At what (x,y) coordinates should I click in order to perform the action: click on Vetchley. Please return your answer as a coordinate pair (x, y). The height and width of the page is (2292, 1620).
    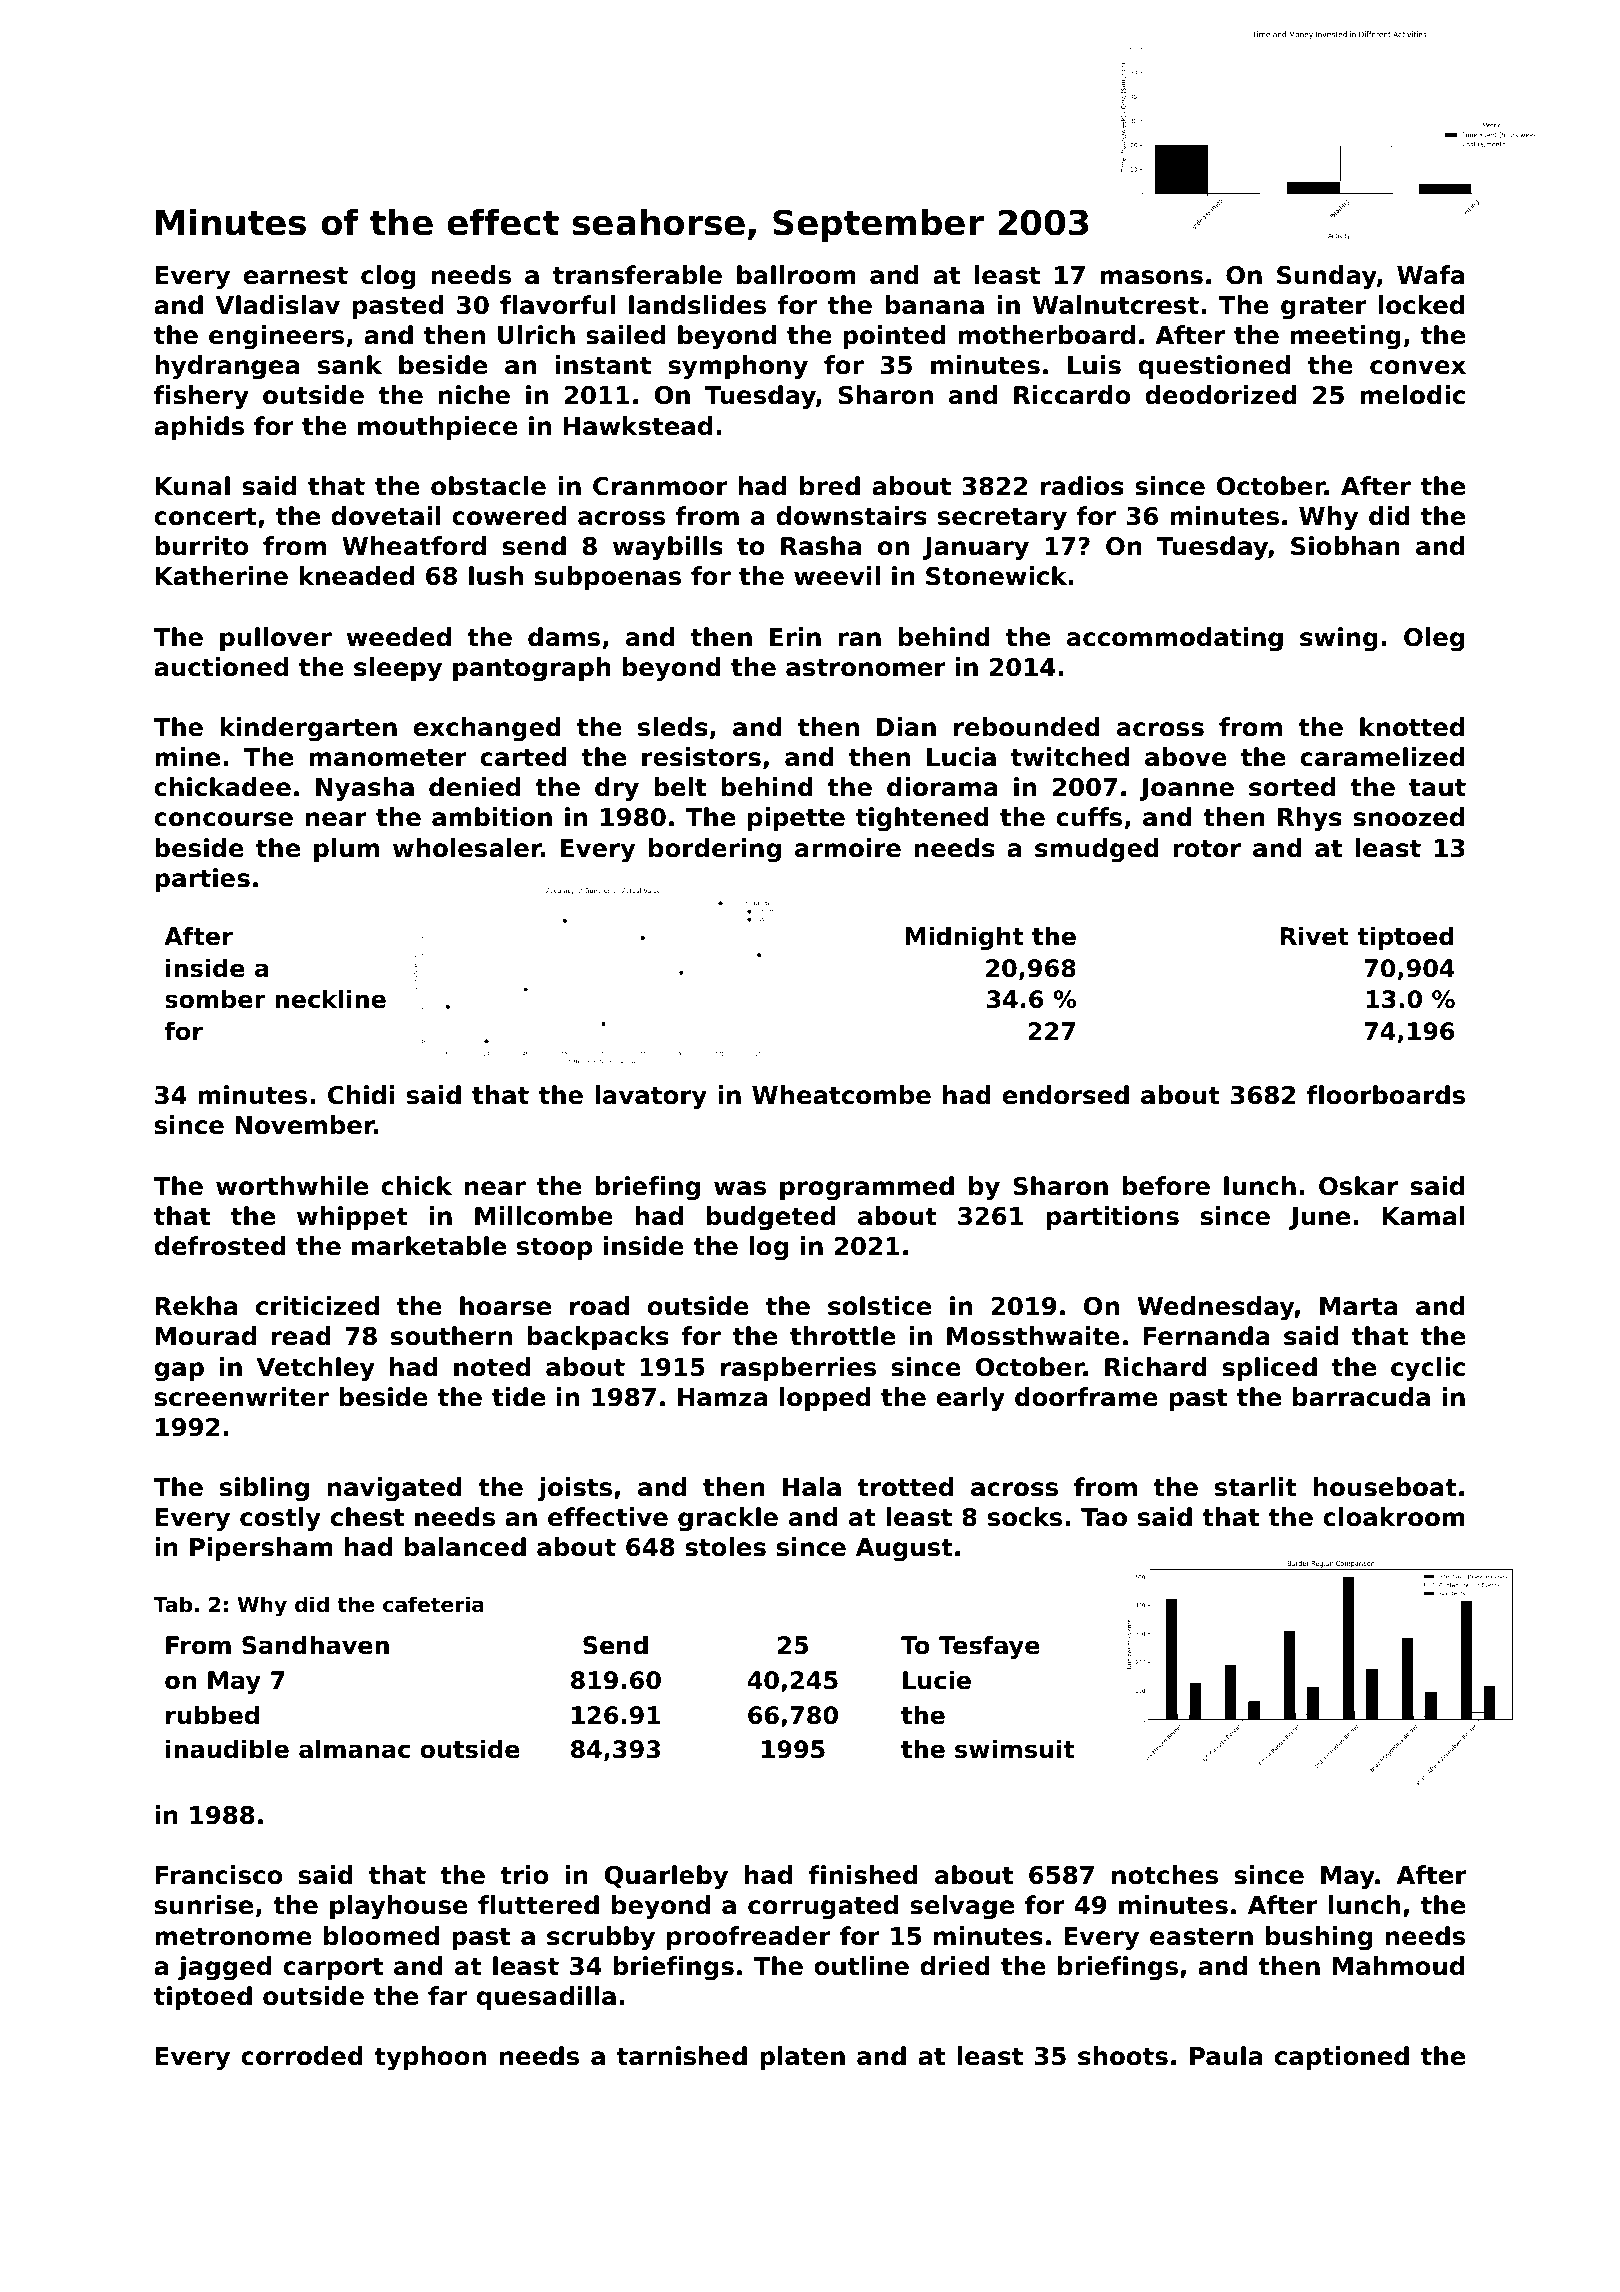
    Looking at the image, I should click on (316, 1369).
